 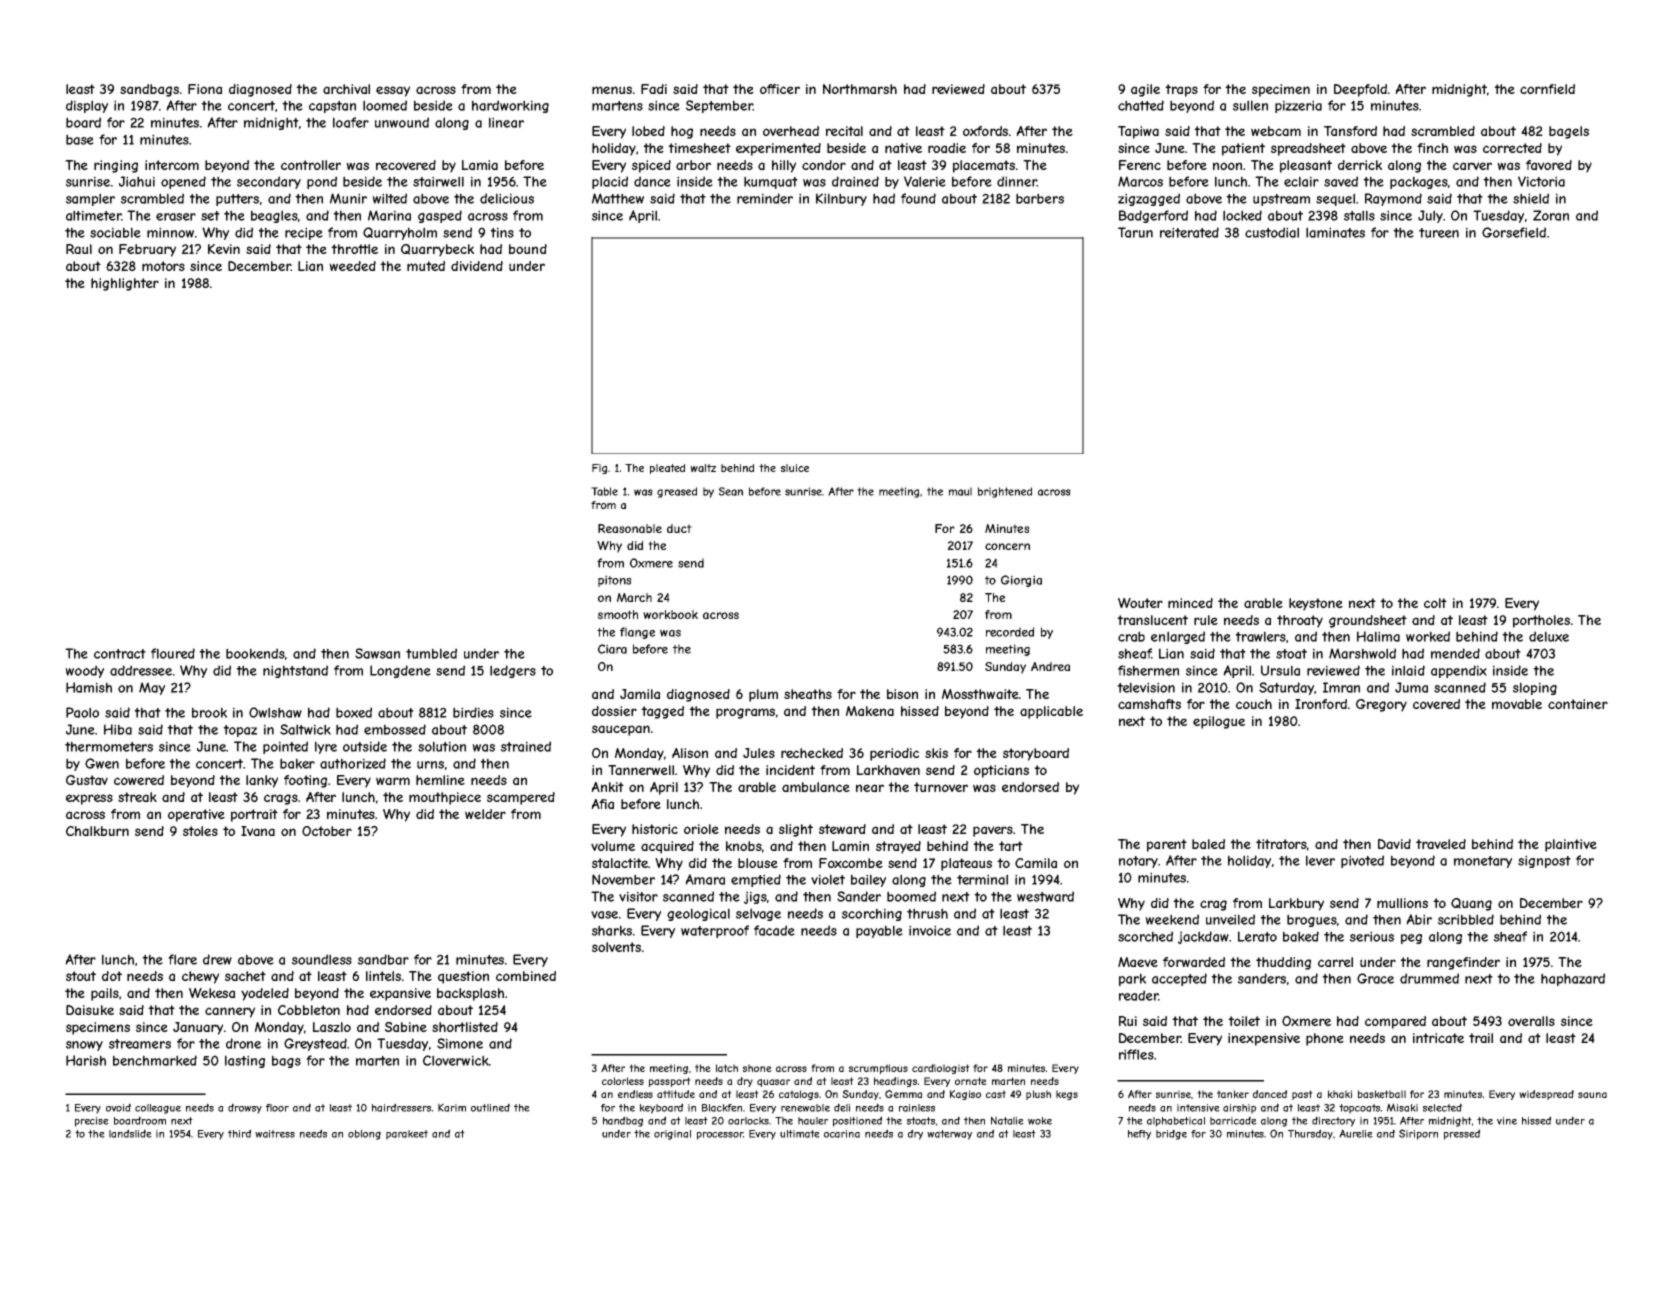 What do you see at coordinates (1571, 845) in the screenshot?
I see `plaintive` at bounding box center [1571, 845].
